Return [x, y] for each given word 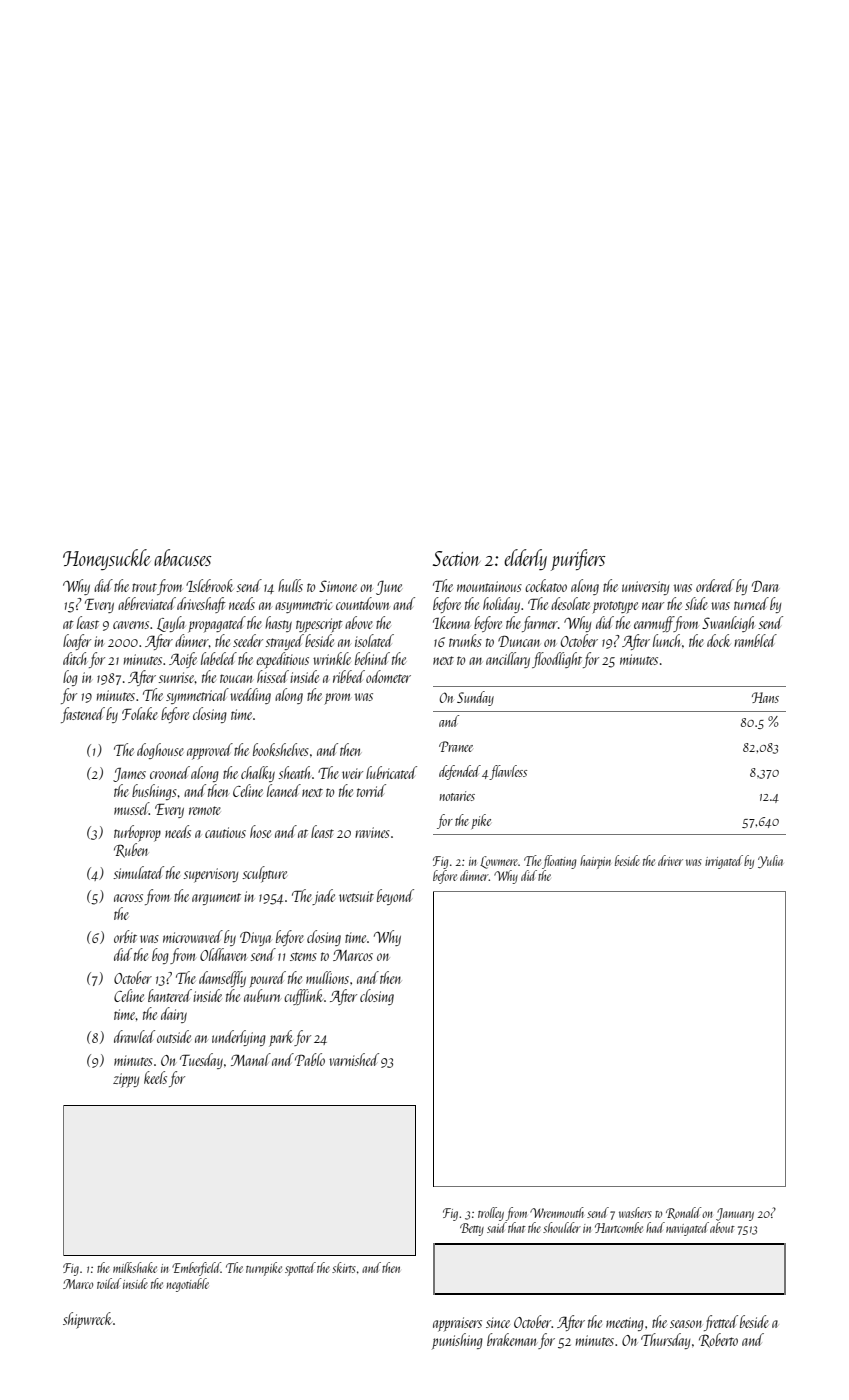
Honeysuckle [107, 559]
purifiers [578, 560]
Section [457, 558]
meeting [625, 1324]
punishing [457, 1341]
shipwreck [87, 1320]
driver [670, 860]
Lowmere [499, 862]
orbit [125, 936]
